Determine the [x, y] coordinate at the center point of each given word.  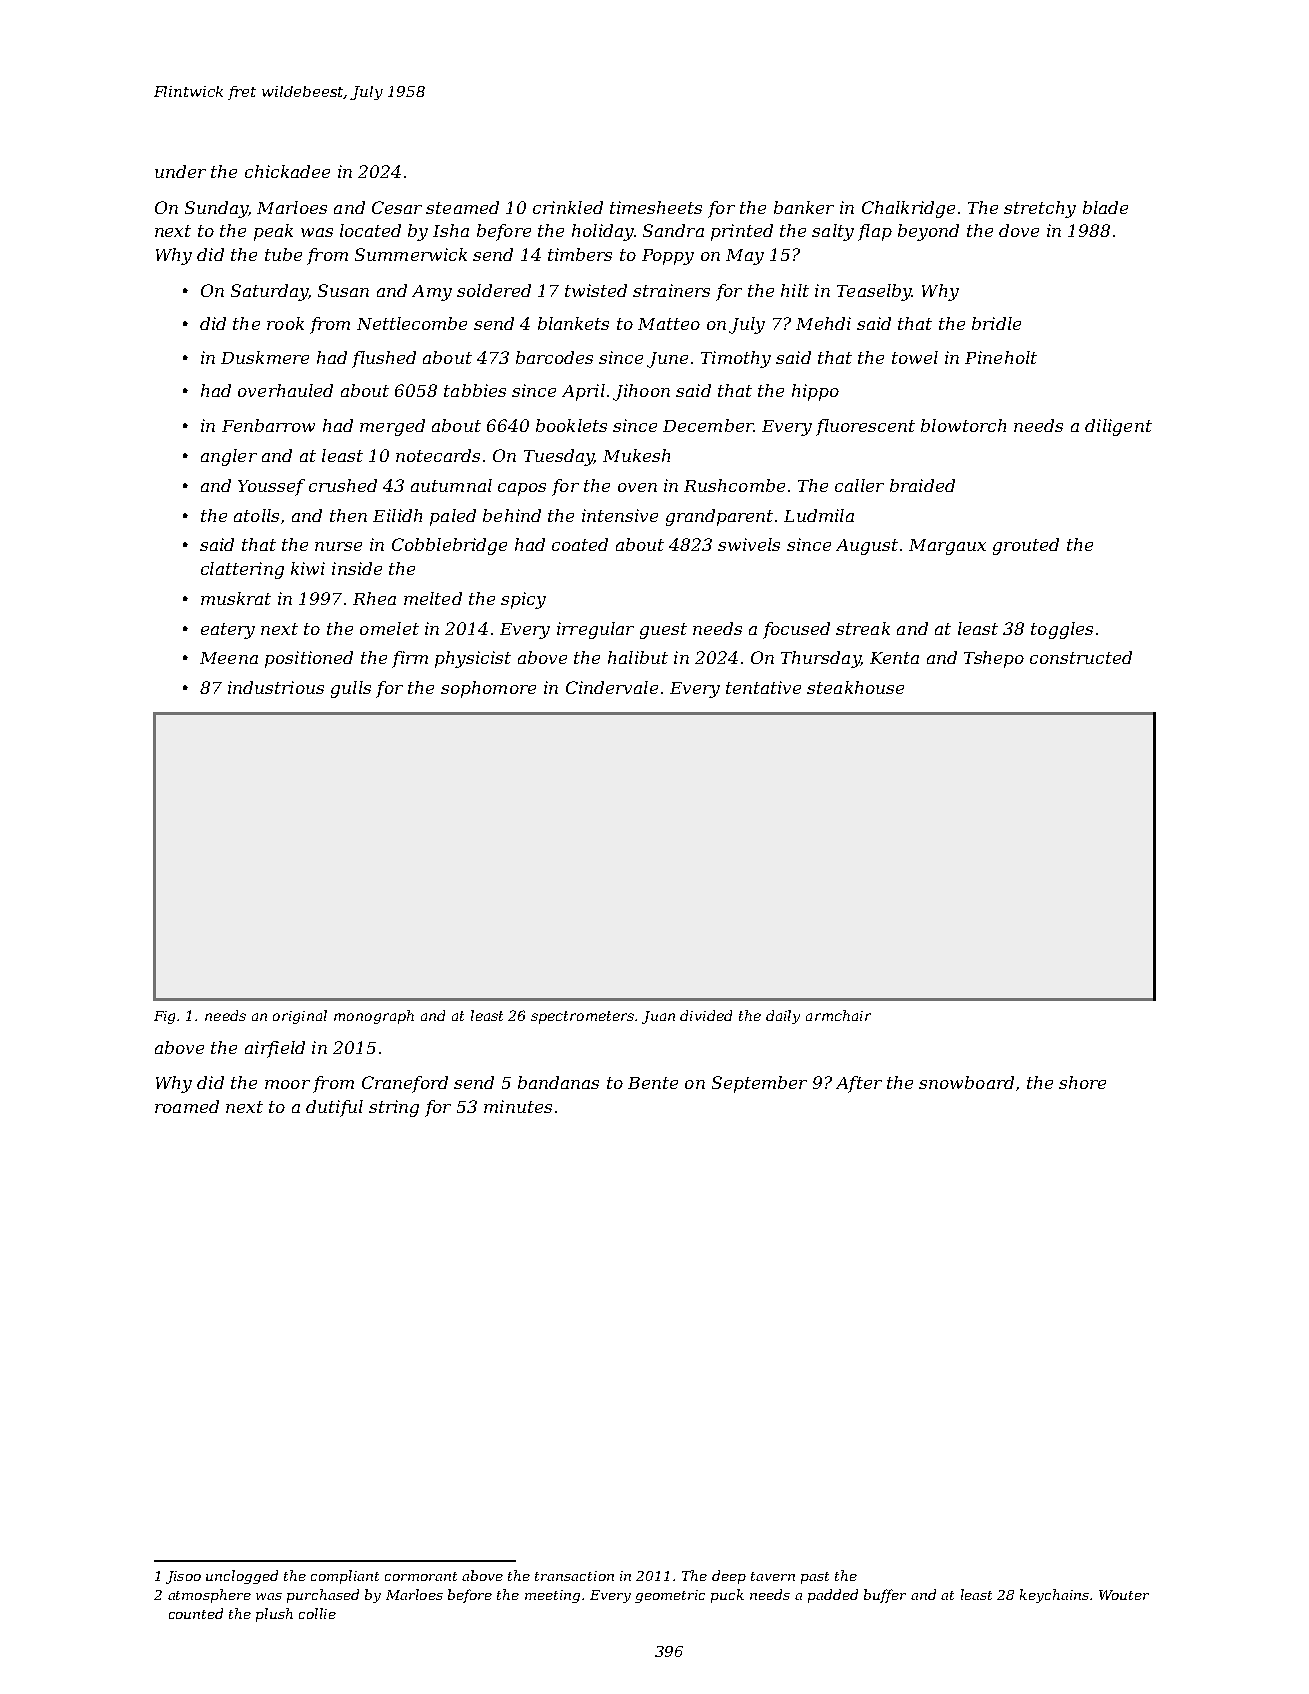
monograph [374, 1017]
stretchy [1040, 209]
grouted [1026, 546]
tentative [763, 687]
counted [196, 1613]
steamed [462, 207]
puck [727, 1596]
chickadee [287, 171]
